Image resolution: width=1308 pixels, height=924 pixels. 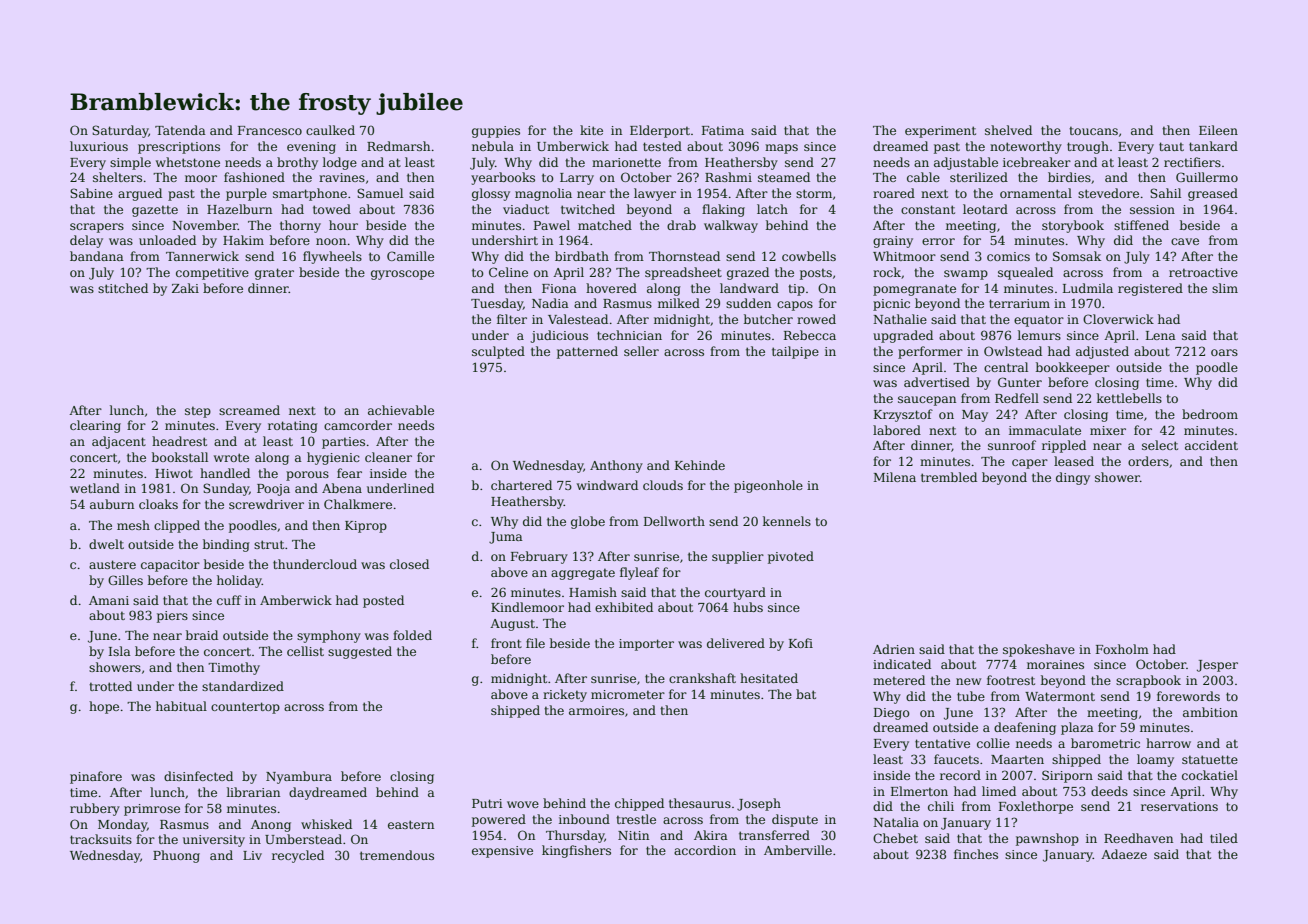 What do you see at coordinates (225, 473) in the screenshot?
I see `handled` at bounding box center [225, 473].
